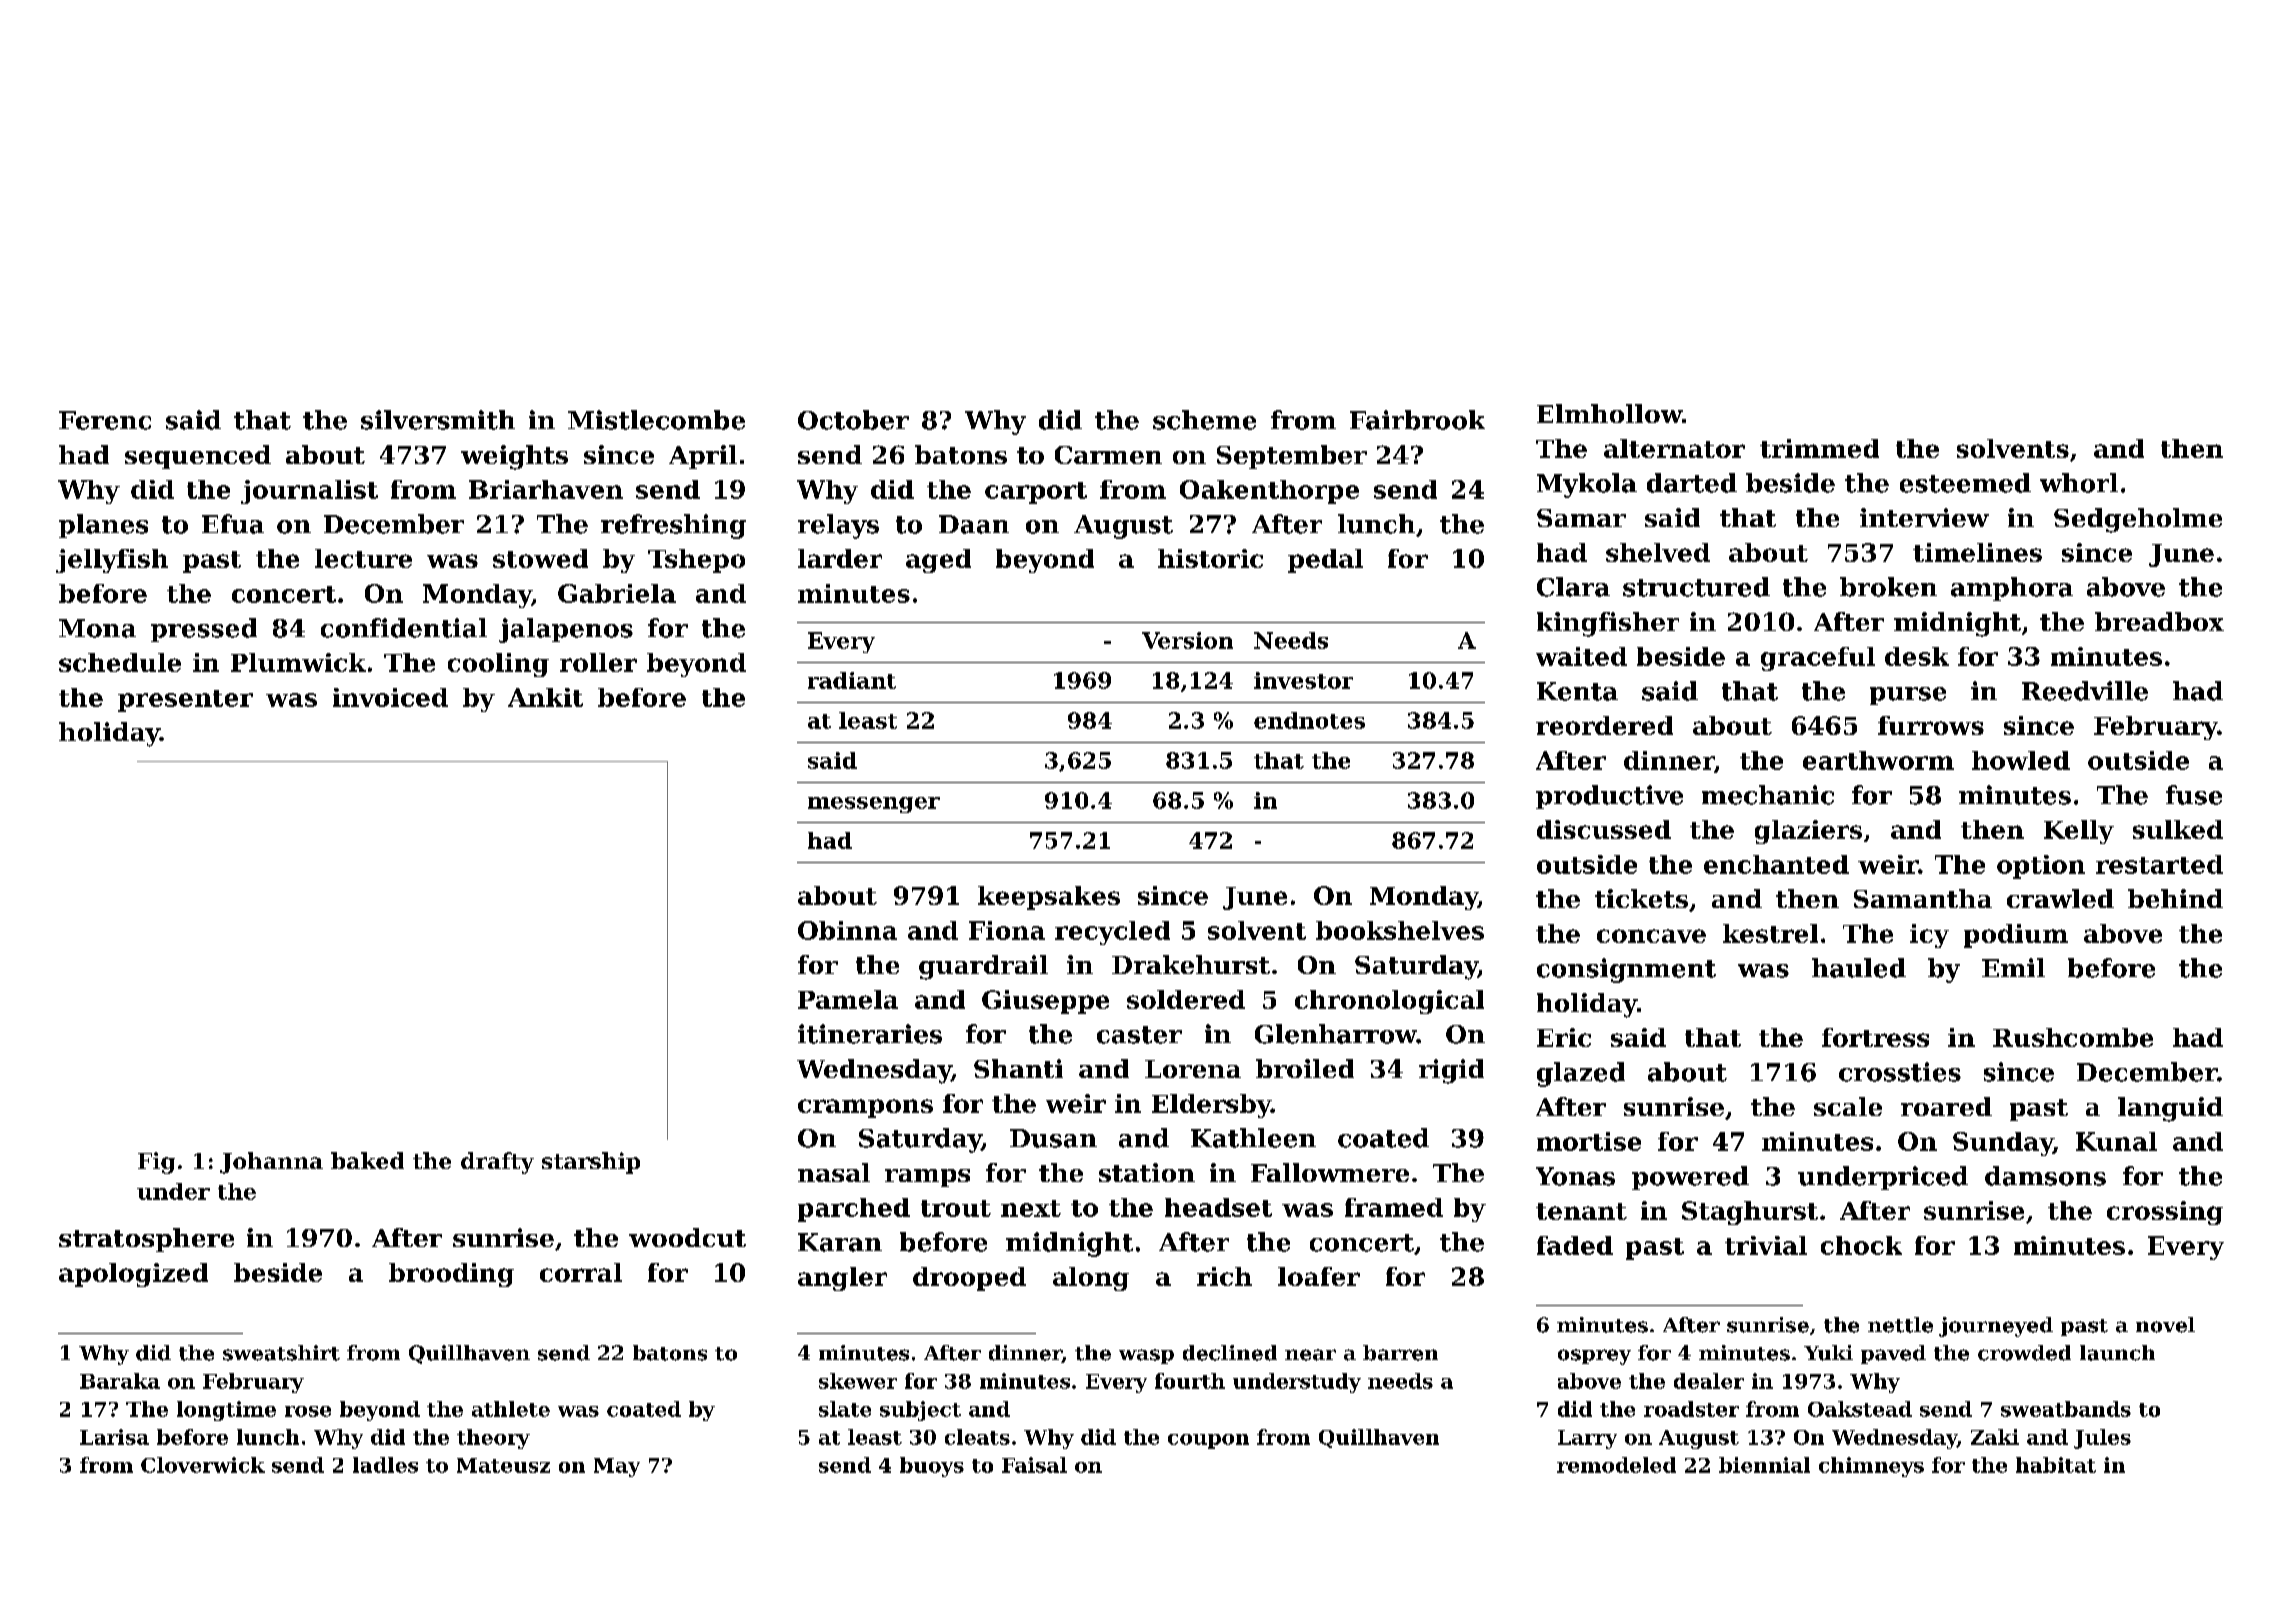  I want to click on presenter, so click(185, 701).
